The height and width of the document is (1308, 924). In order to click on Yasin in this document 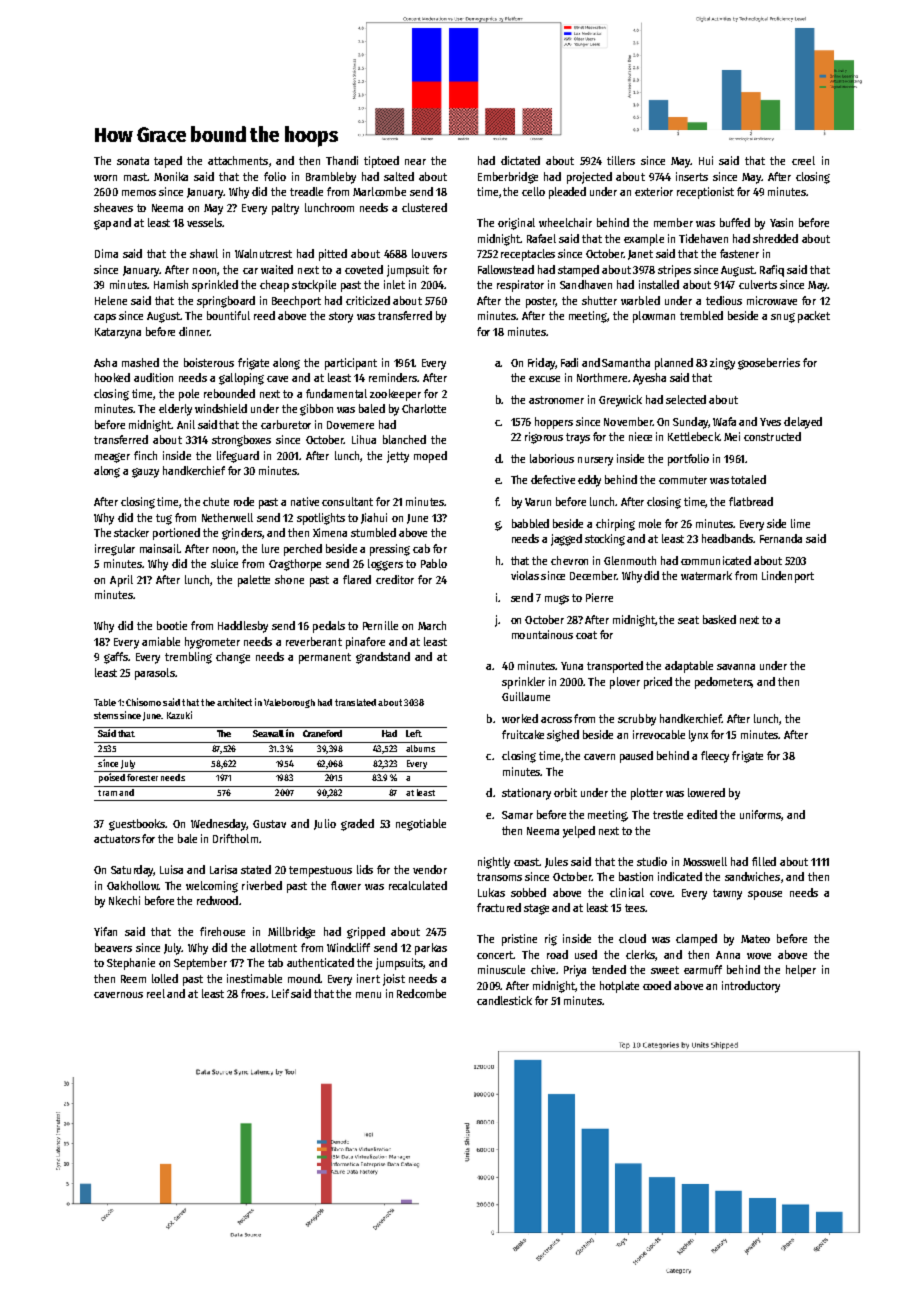, I will do `click(781, 222)`.
